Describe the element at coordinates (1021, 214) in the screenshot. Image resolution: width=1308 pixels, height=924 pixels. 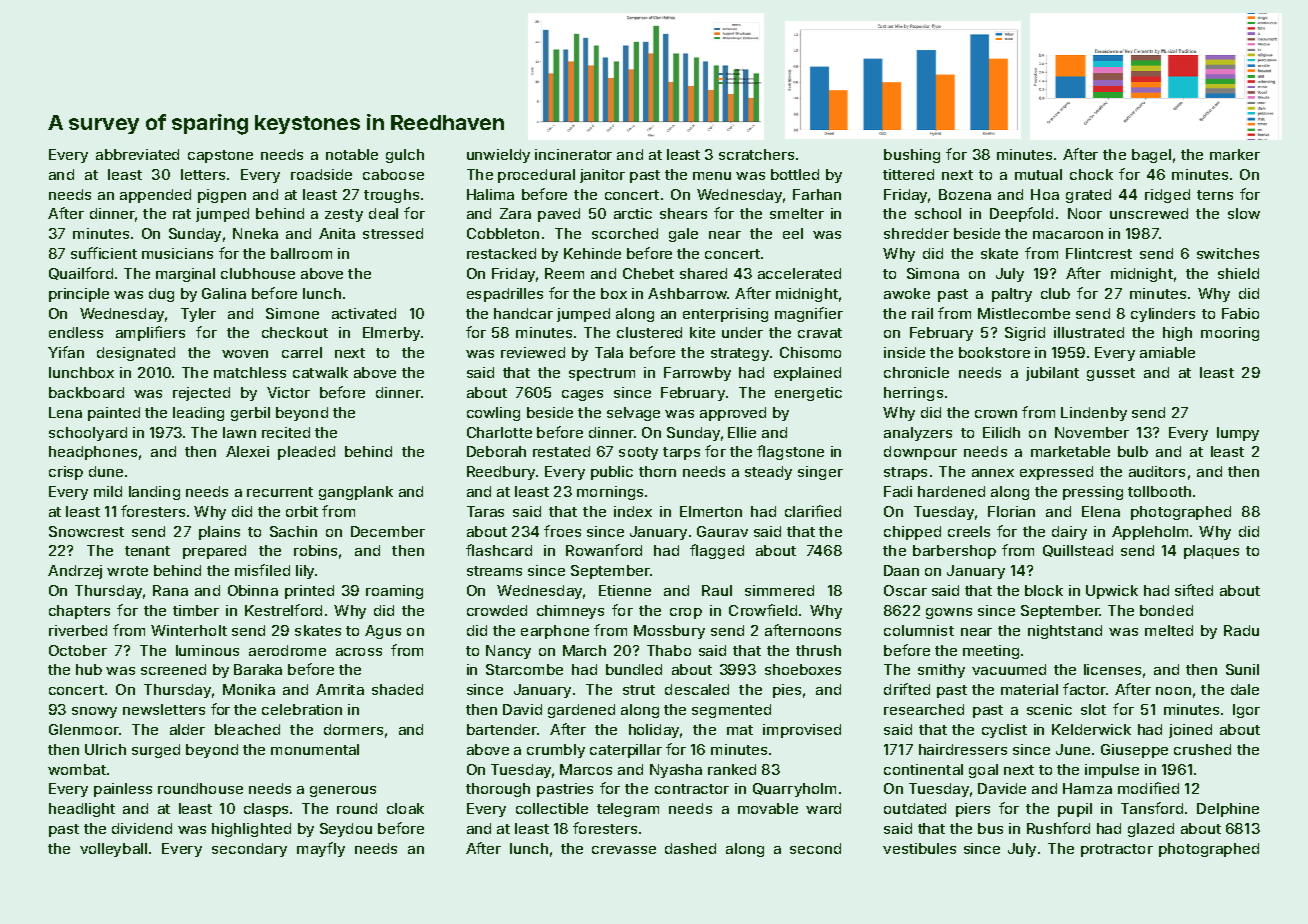
I see `Deepfold` at that location.
